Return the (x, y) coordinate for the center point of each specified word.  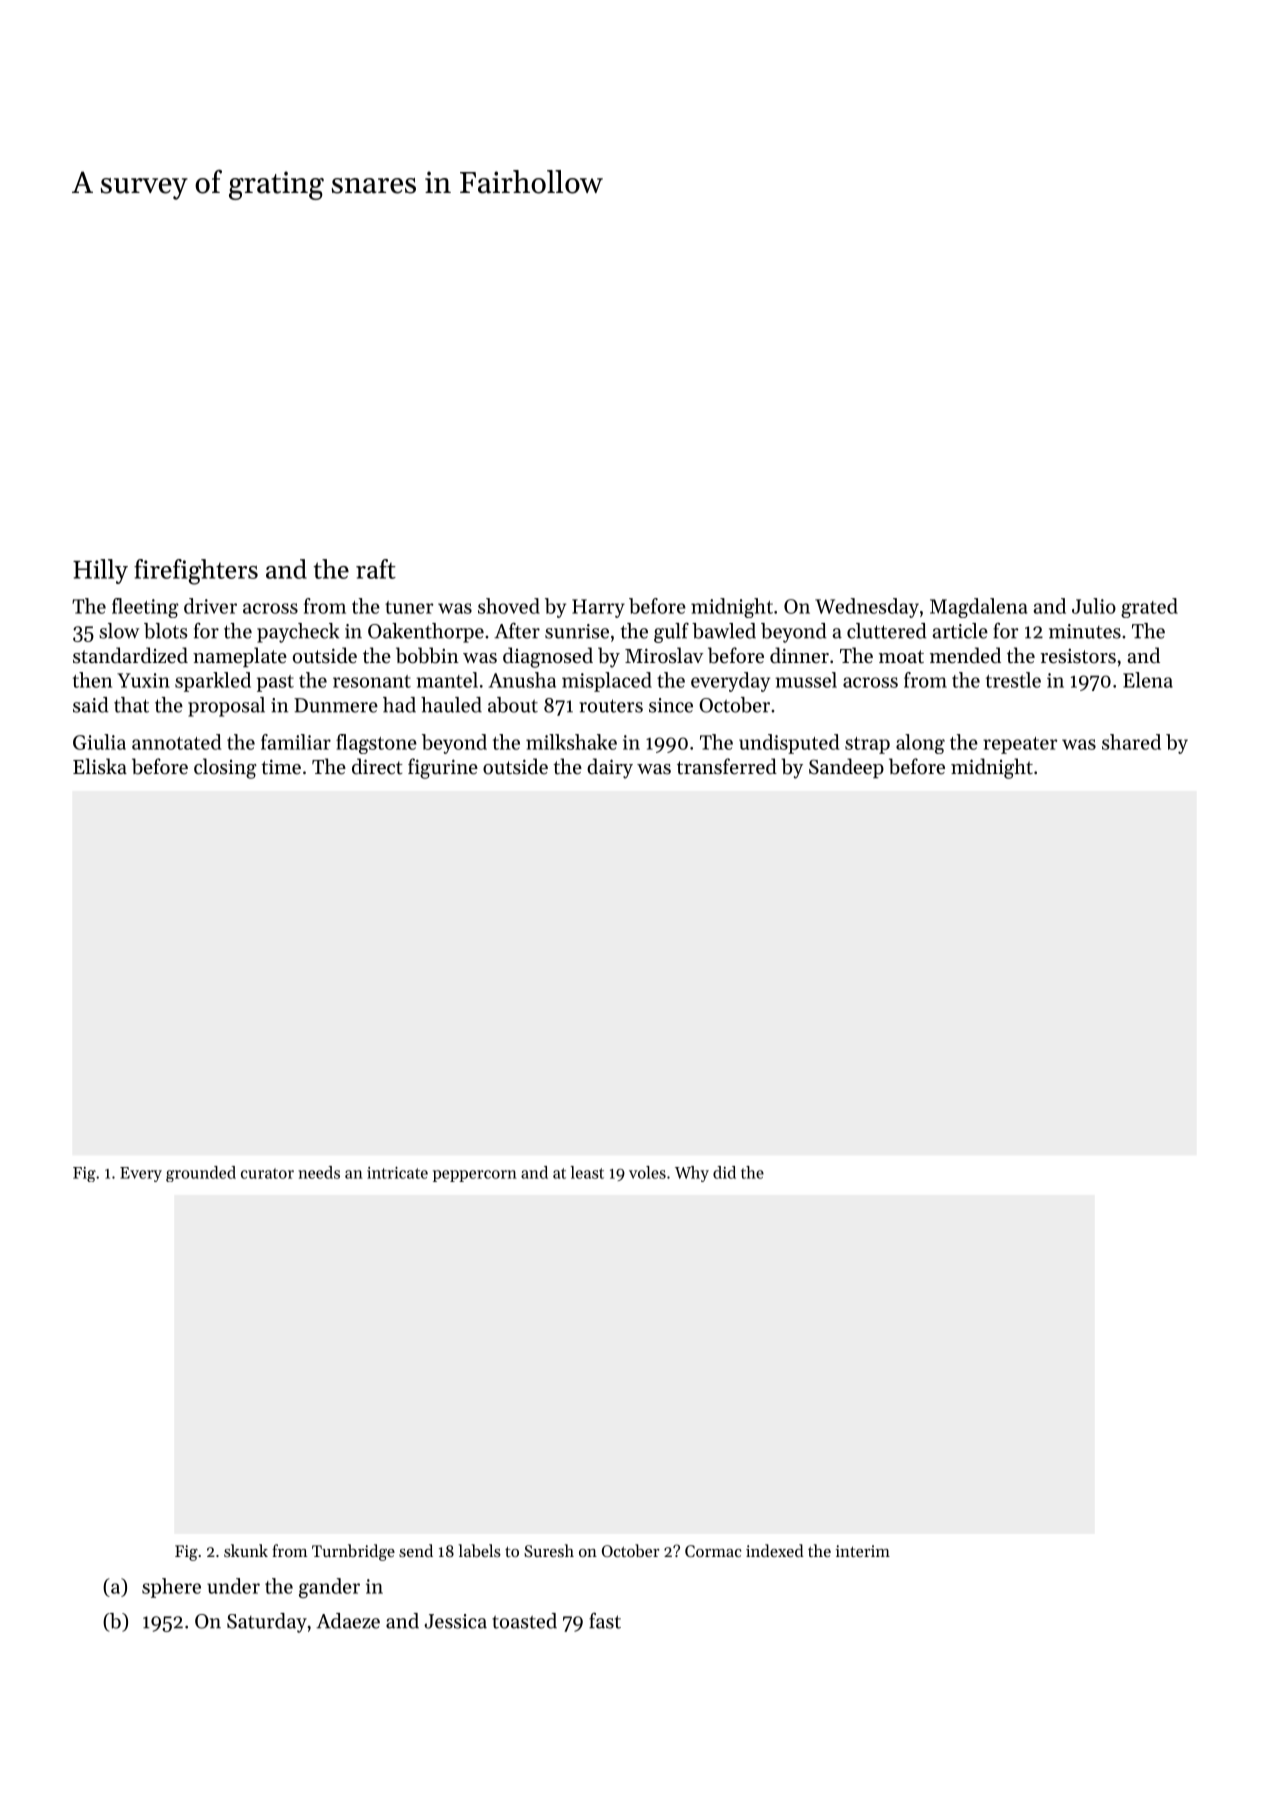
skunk (246, 1550)
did (724, 1172)
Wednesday (867, 608)
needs (319, 1172)
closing (225, 768)
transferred (727, 766)
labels (480, 1550)
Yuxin (143, 680)
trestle (1013, 680)
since (671, 705)
